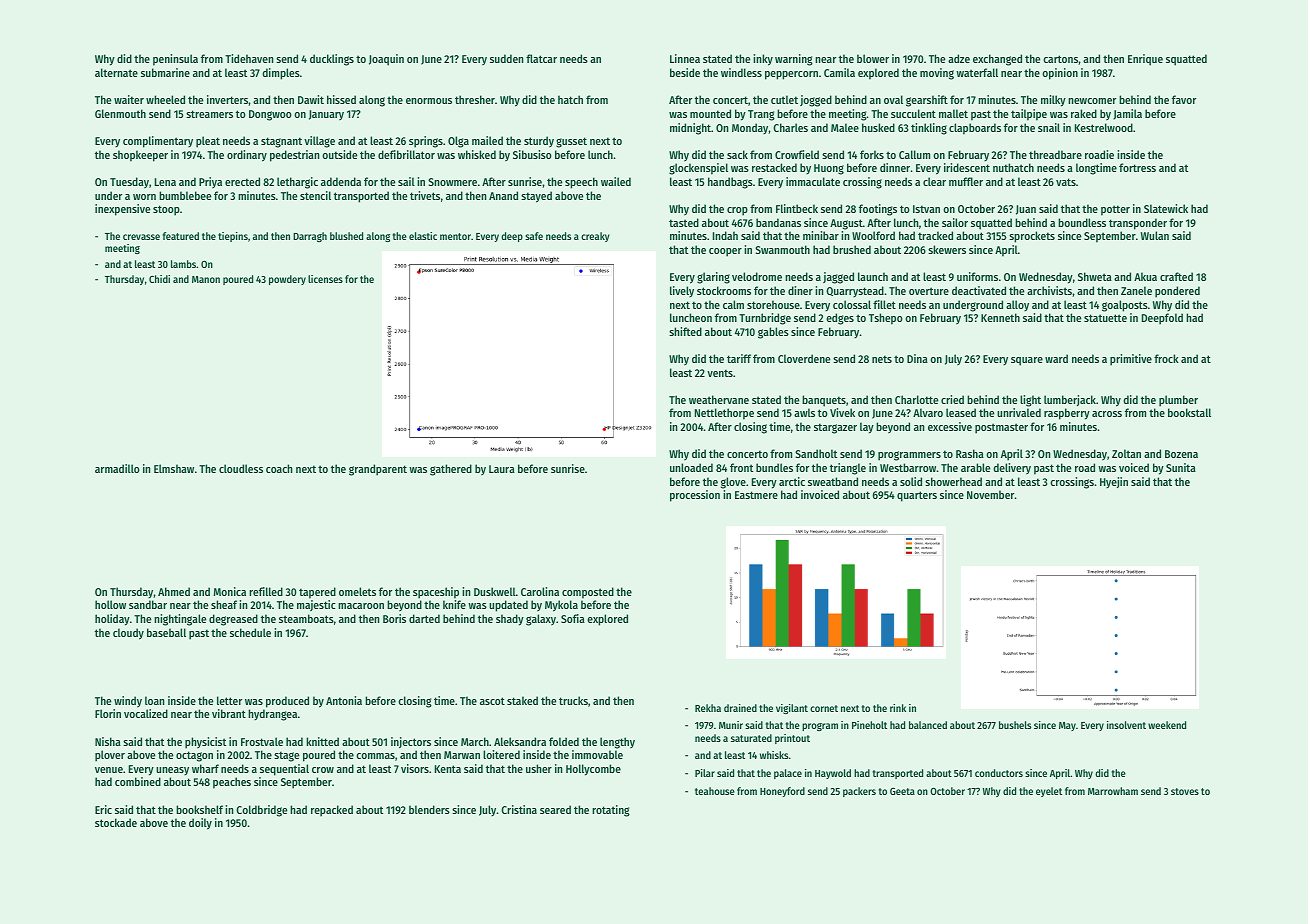 This image has width=1308, height=924. I want to click on rink, so click(898, 708).
